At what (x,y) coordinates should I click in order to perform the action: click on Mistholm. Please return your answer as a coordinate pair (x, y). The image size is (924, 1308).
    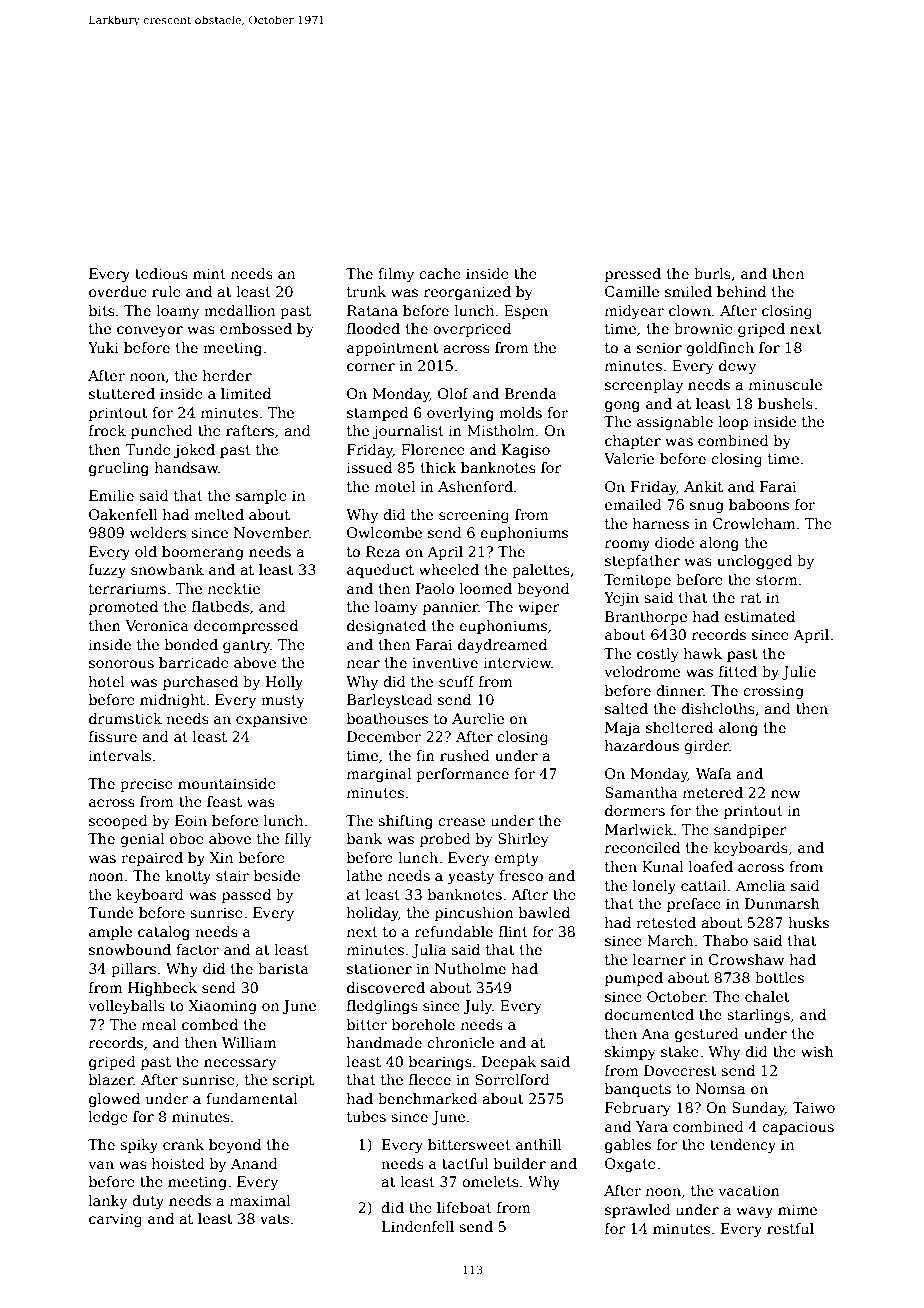
    Looking at the image, I should click on (501, 430).
